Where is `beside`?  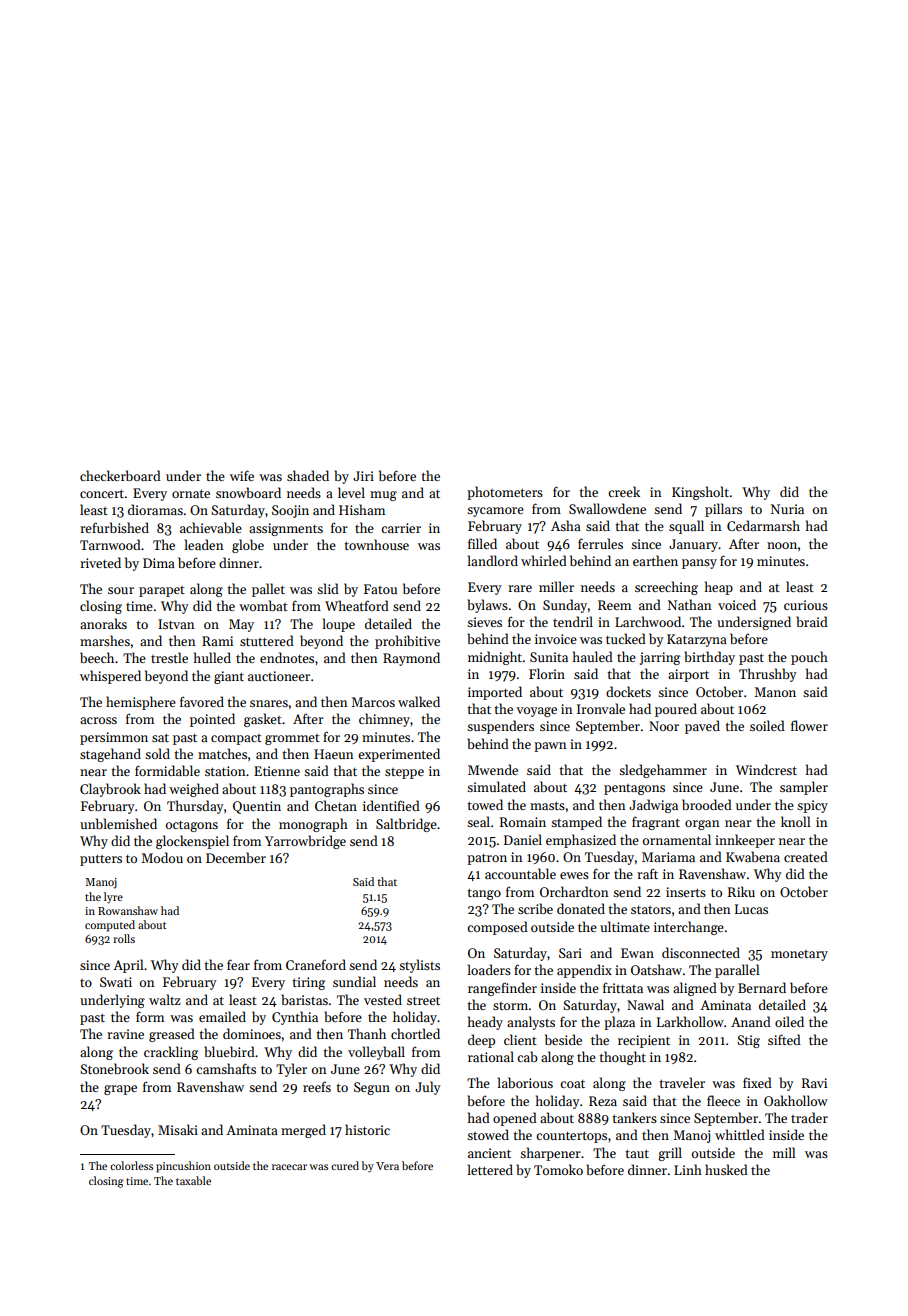 beside is located at coordinates (563, 1039).
